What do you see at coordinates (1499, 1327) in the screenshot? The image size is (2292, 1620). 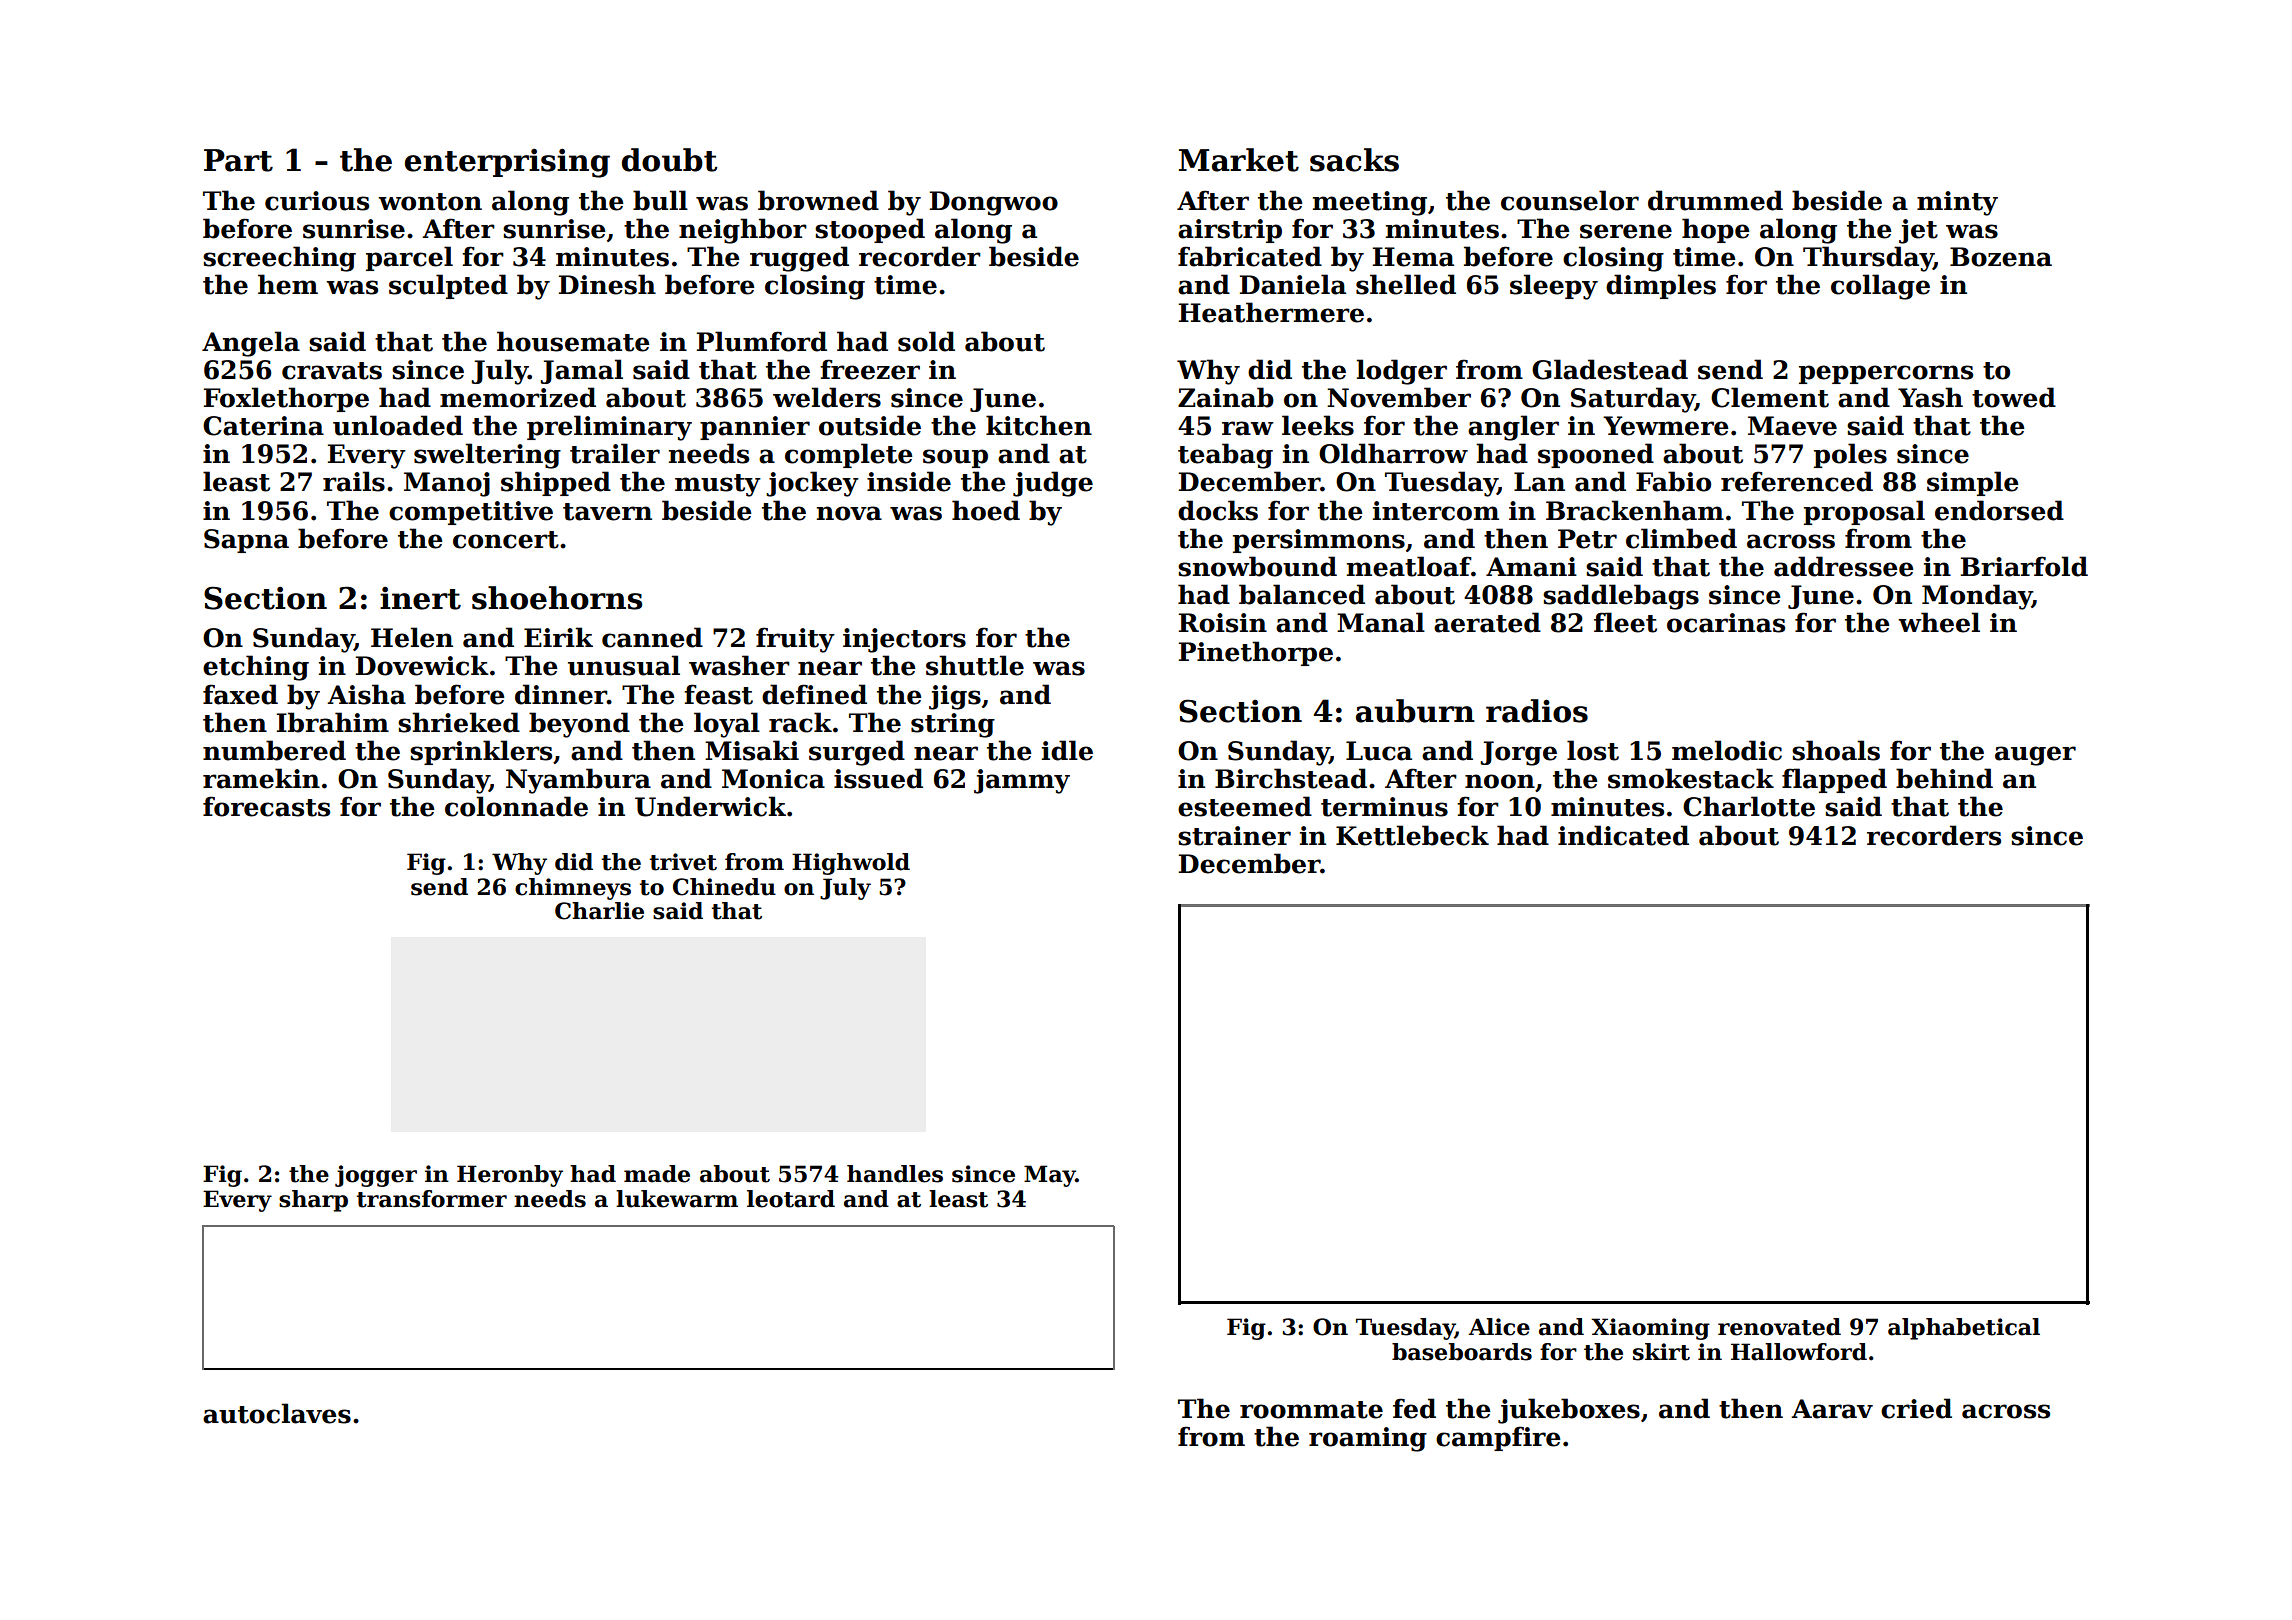 I see `Alice` at bounding box center [1499, 1327].
